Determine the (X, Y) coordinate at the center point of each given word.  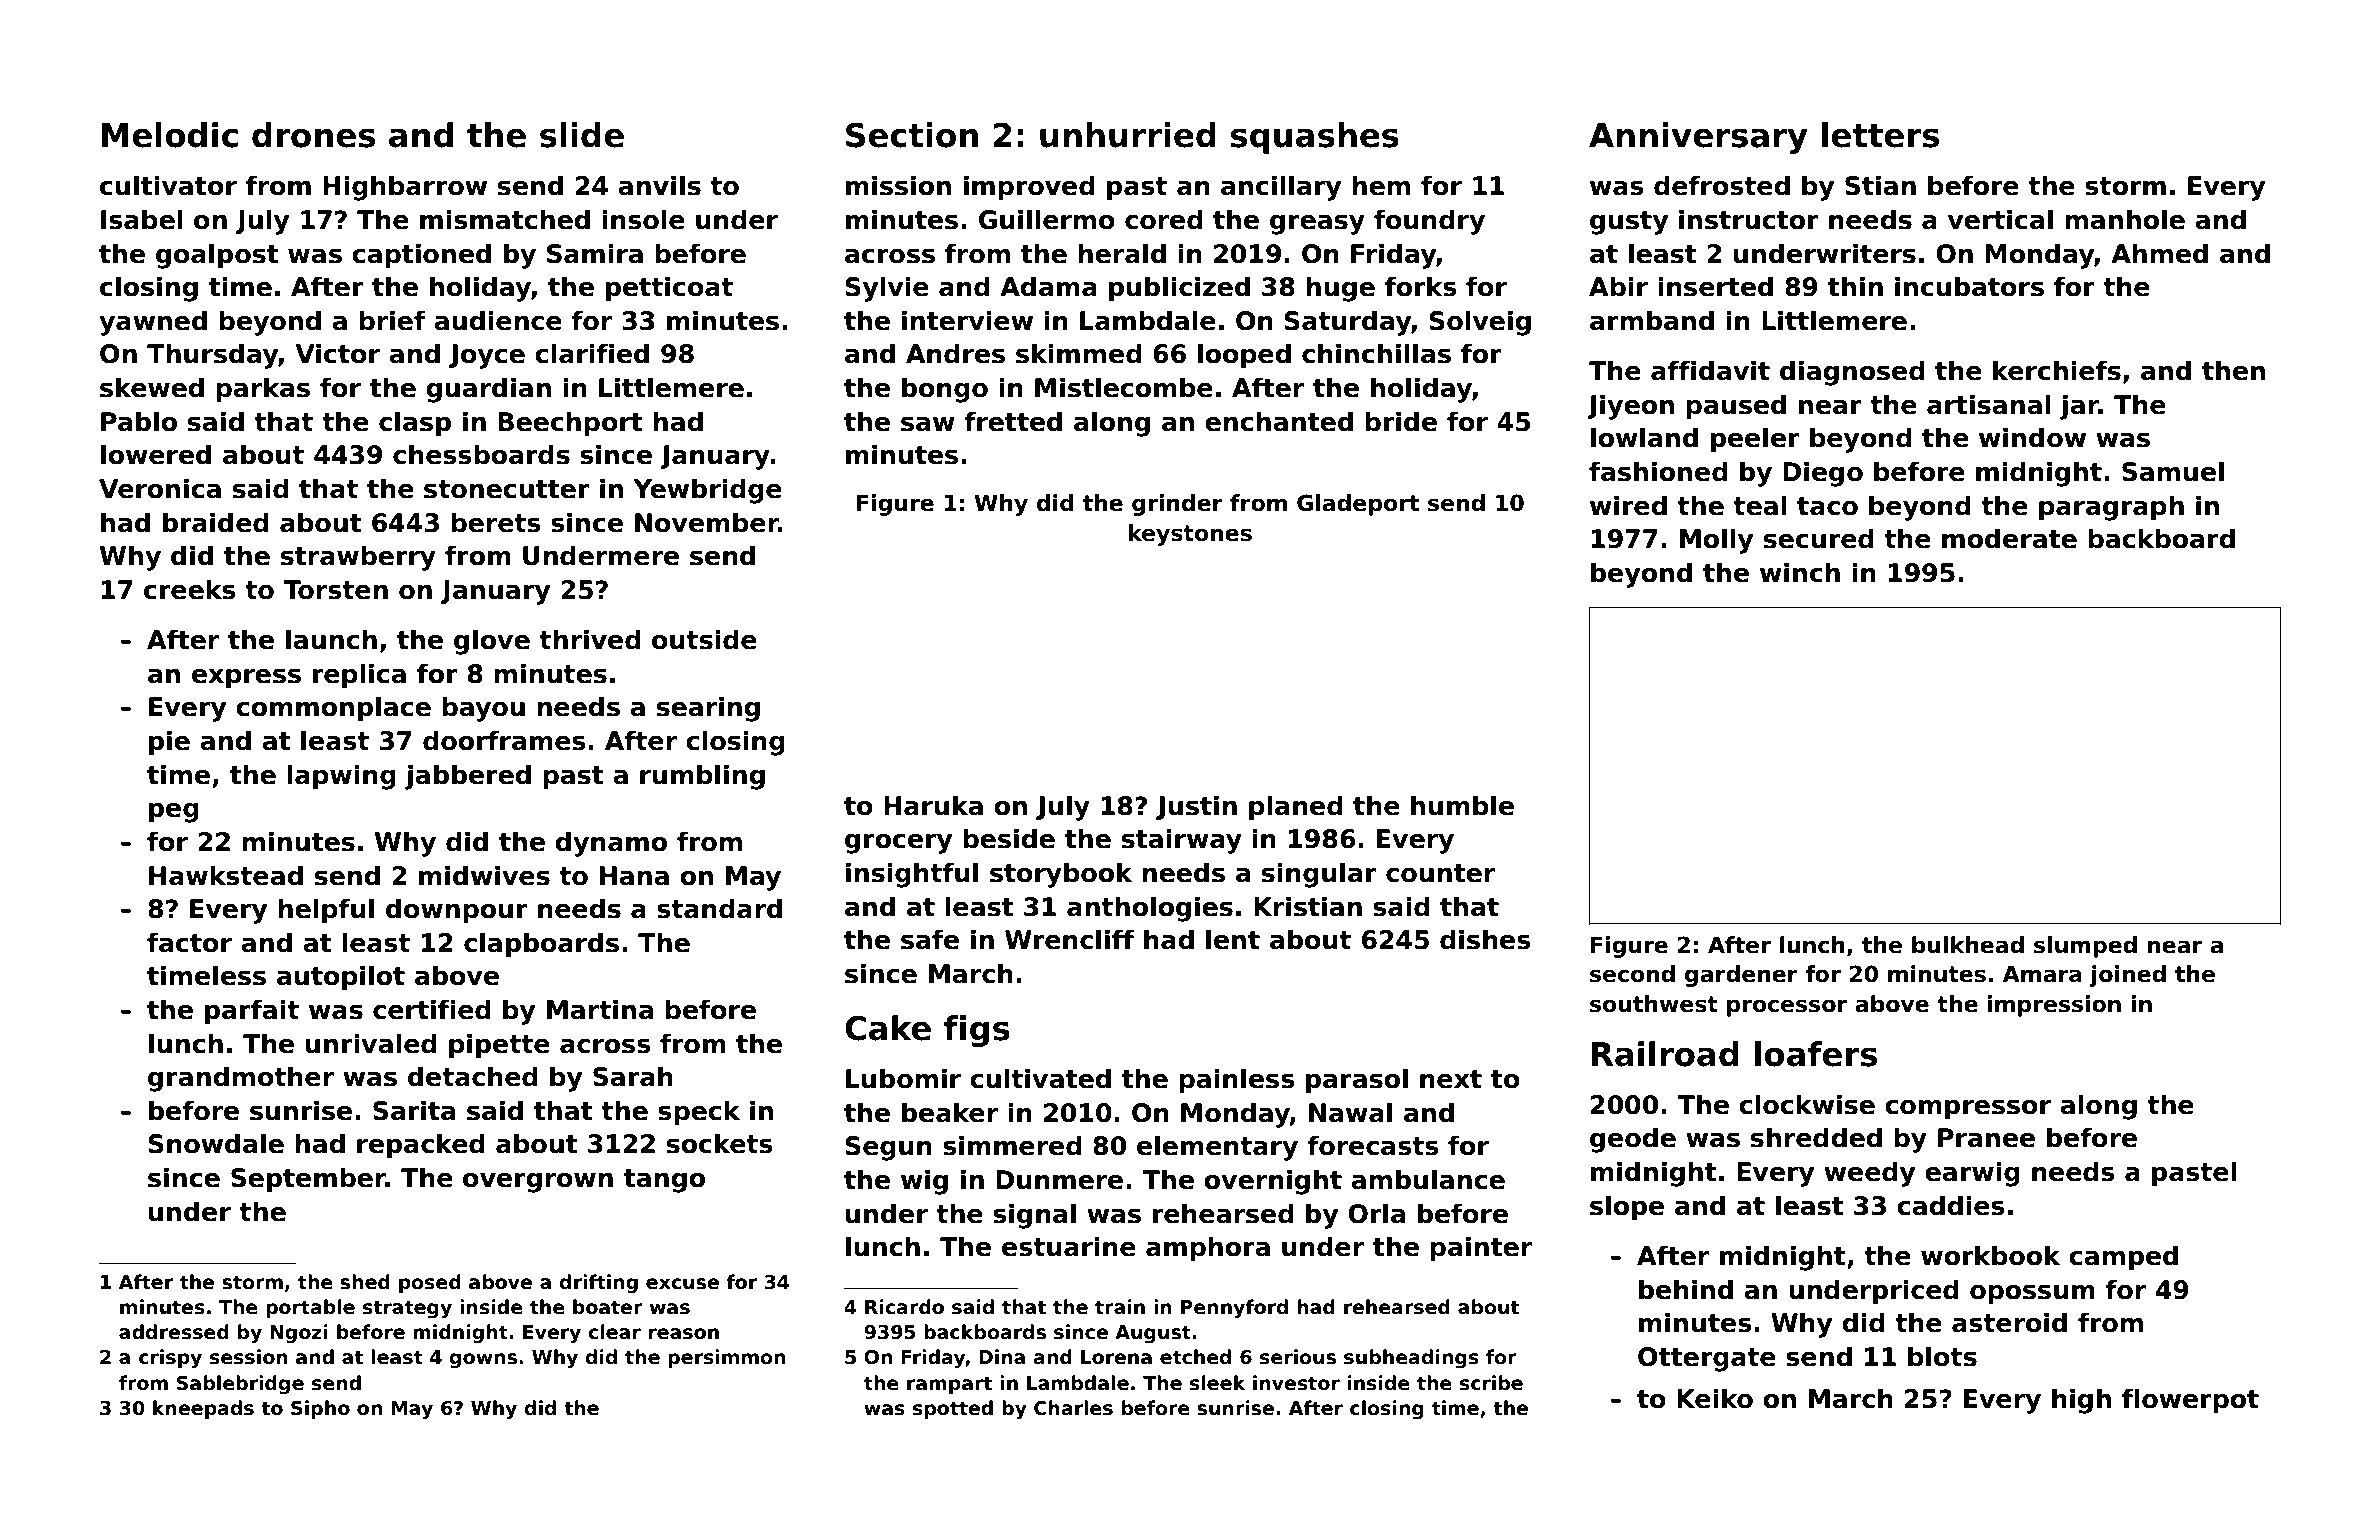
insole (643, 219)
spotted (953, 1409)
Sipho (320, 1409)
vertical (2000, 219)
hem (1381, 185)
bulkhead (1968, 945)
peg (174, 813)
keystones (1190, 535)
